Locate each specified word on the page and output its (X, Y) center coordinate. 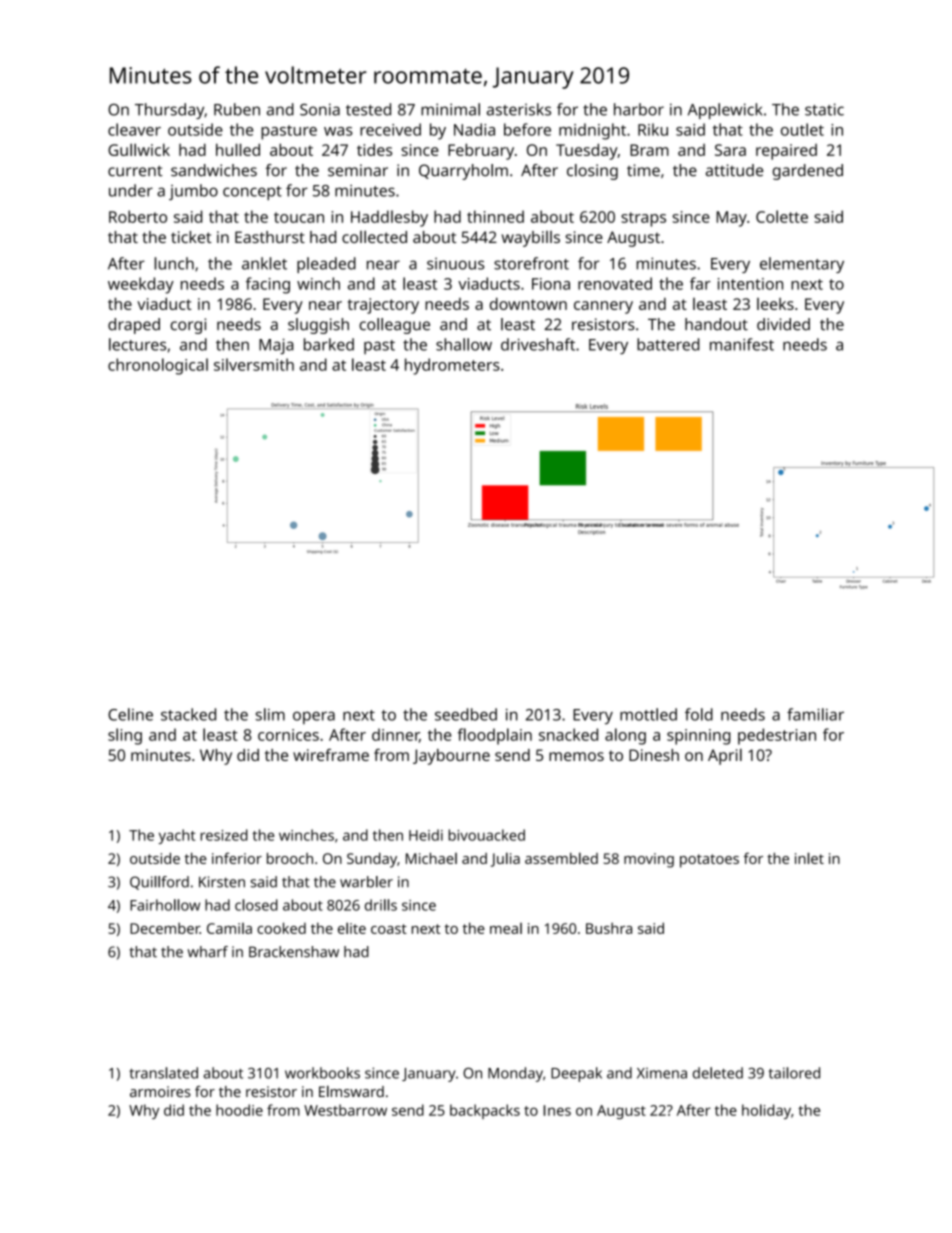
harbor (639, 109)
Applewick (725, 111)
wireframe (331, 755)
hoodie (239, 1110)
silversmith (254, 364)
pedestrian (777, 736)
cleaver (134, 129)
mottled (648, 714)
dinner (395, 735)
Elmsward (351, 1091)
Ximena (662, 1073)
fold (699, 714)
